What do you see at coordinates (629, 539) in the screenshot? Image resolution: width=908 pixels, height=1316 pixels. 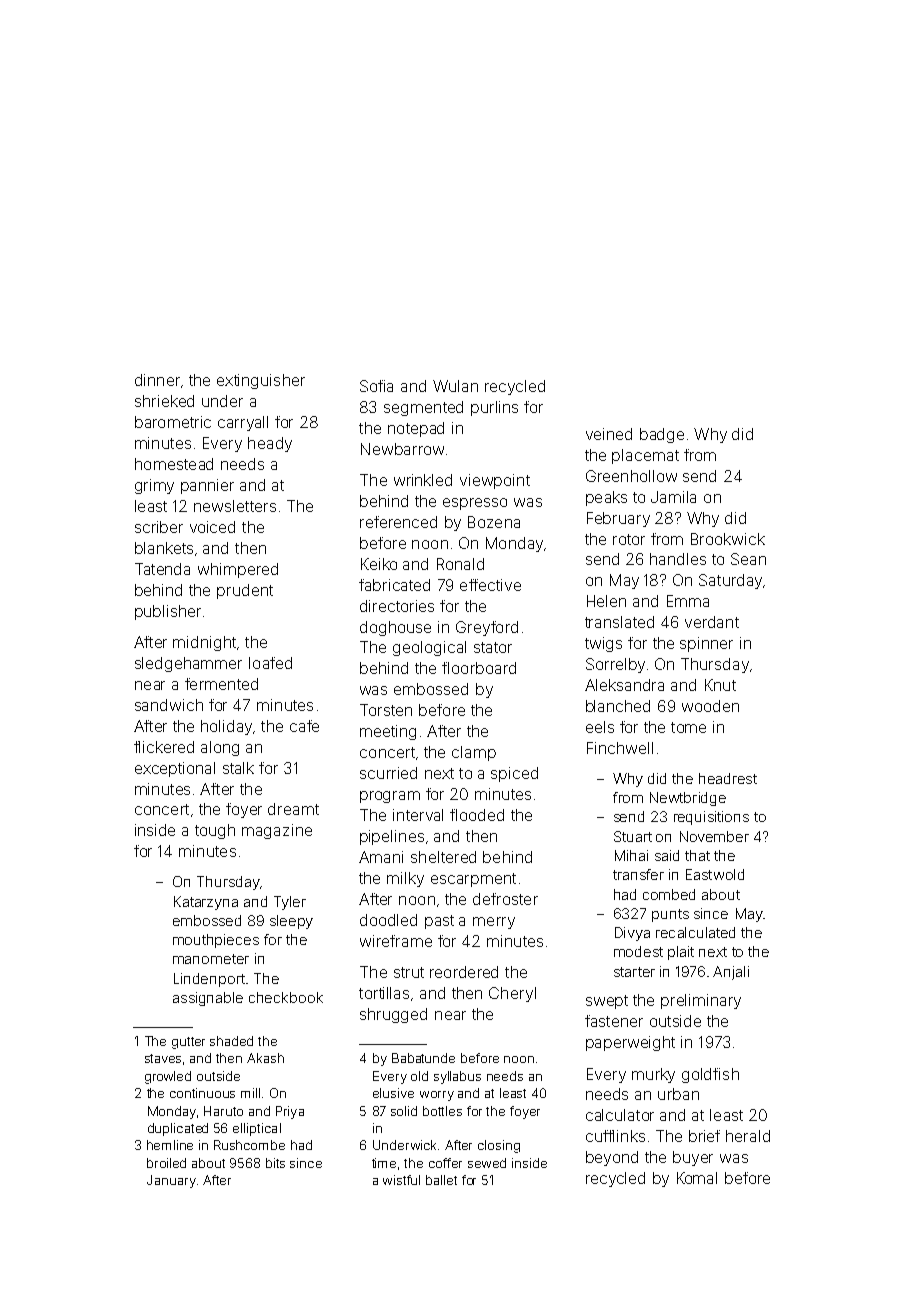 I see `rotor` at bounding box center [629, 539].
